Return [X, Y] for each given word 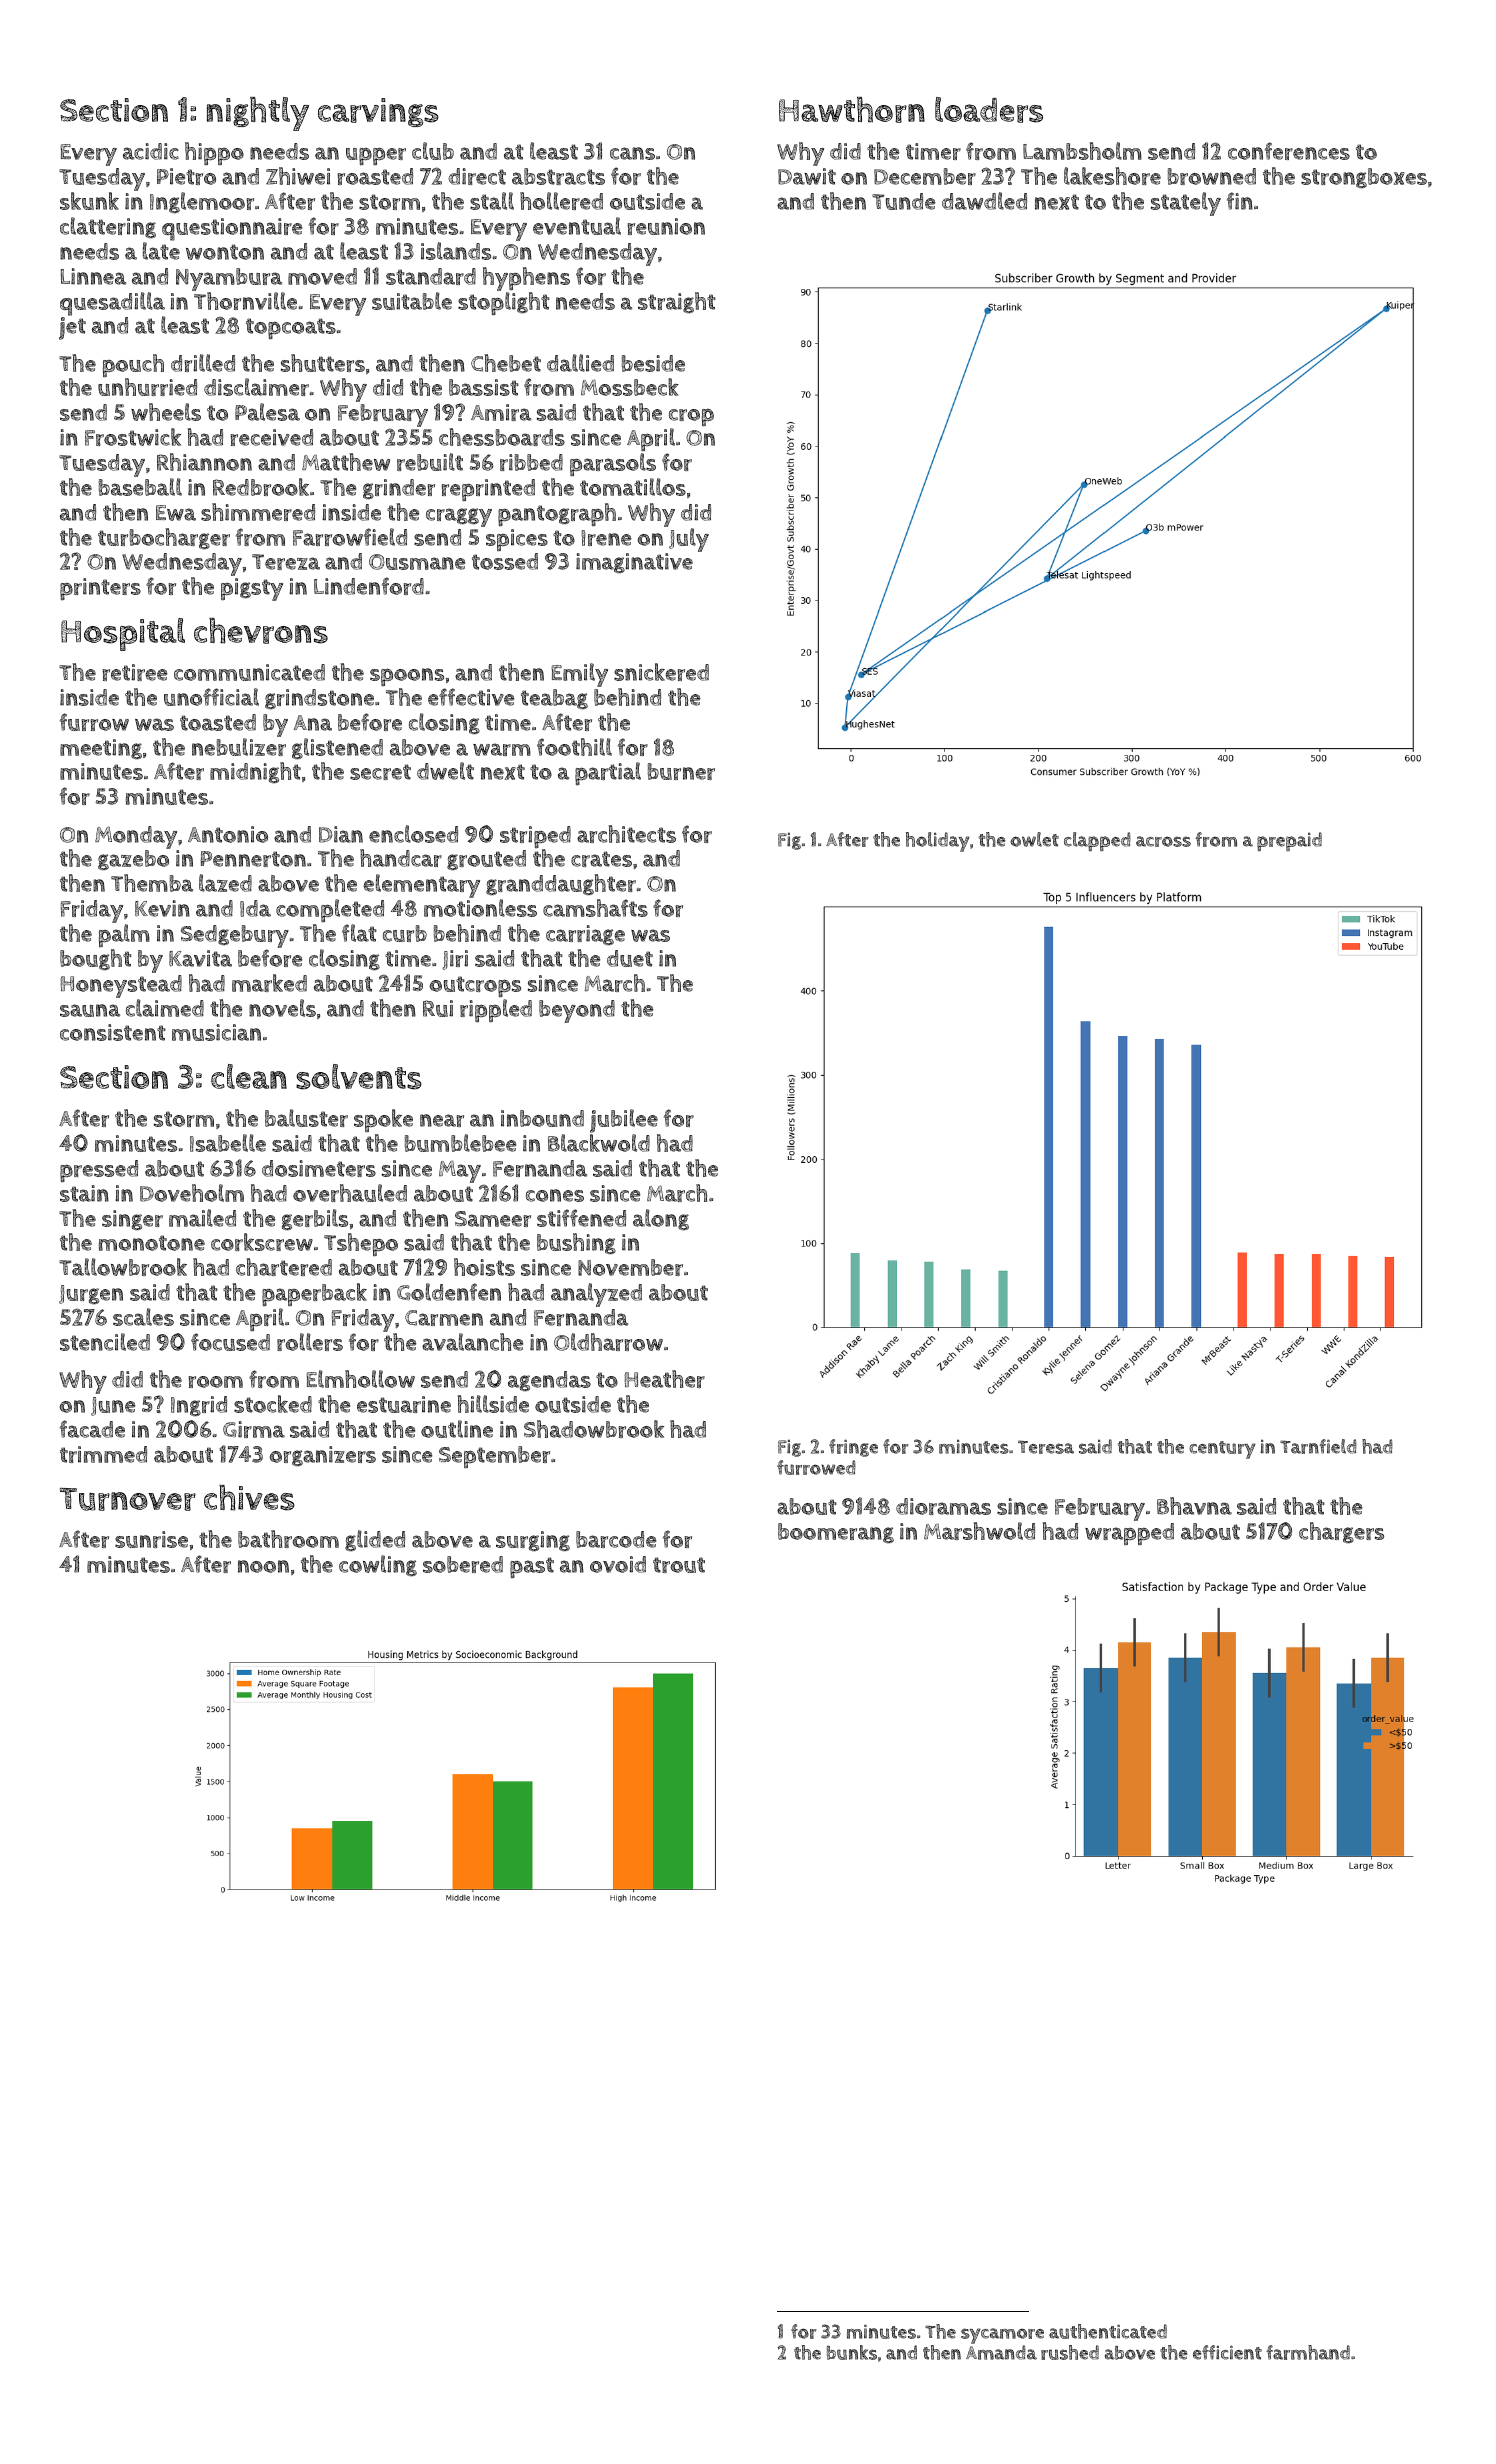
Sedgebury [235, 936]
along [661, 1219]
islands [456, 251]
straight [677, 302]
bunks [852, 2352]
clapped [1097, 841]
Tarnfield [1318, 1446]
